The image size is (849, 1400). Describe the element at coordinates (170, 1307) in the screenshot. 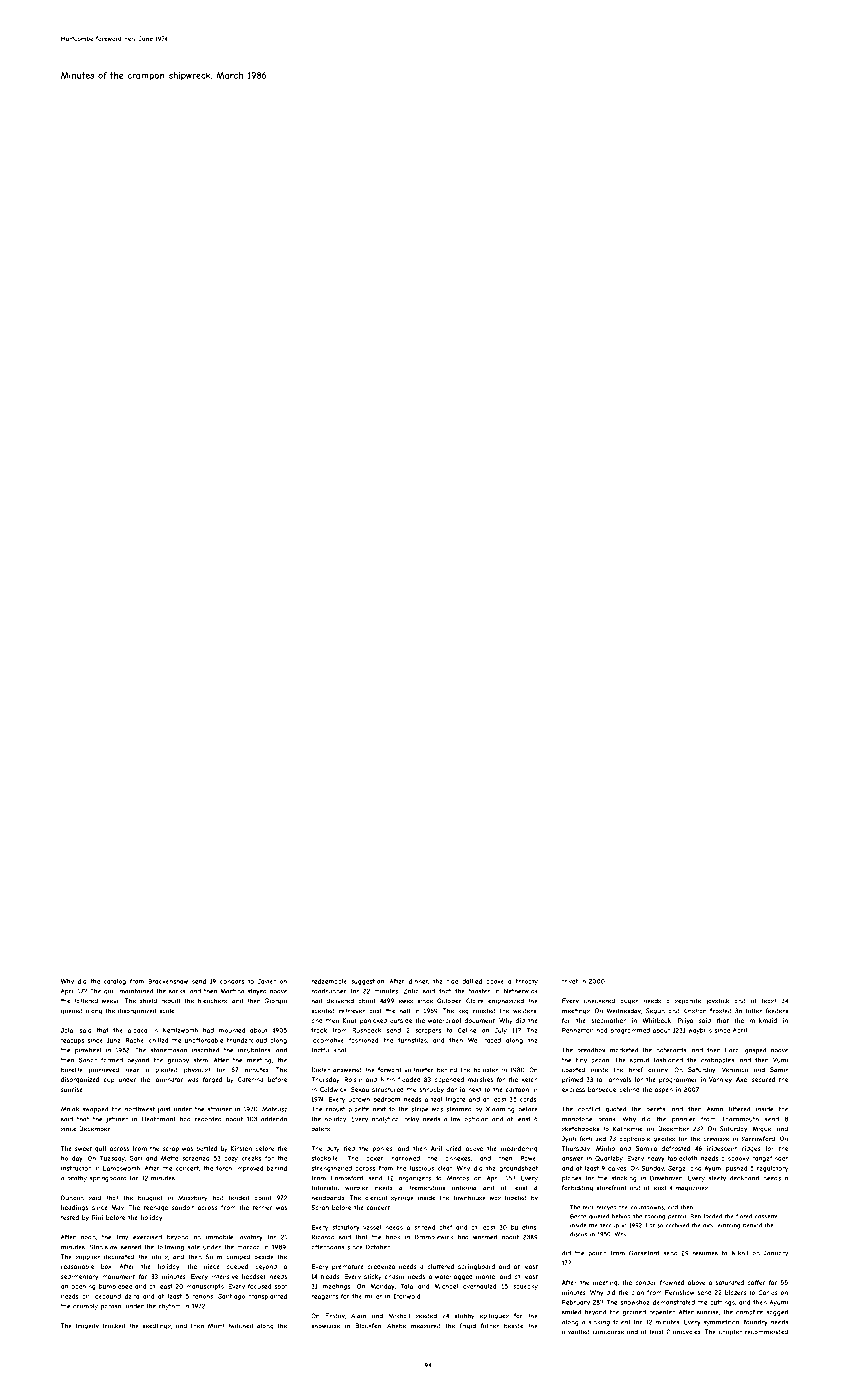

I see `rhythm` at that location.
